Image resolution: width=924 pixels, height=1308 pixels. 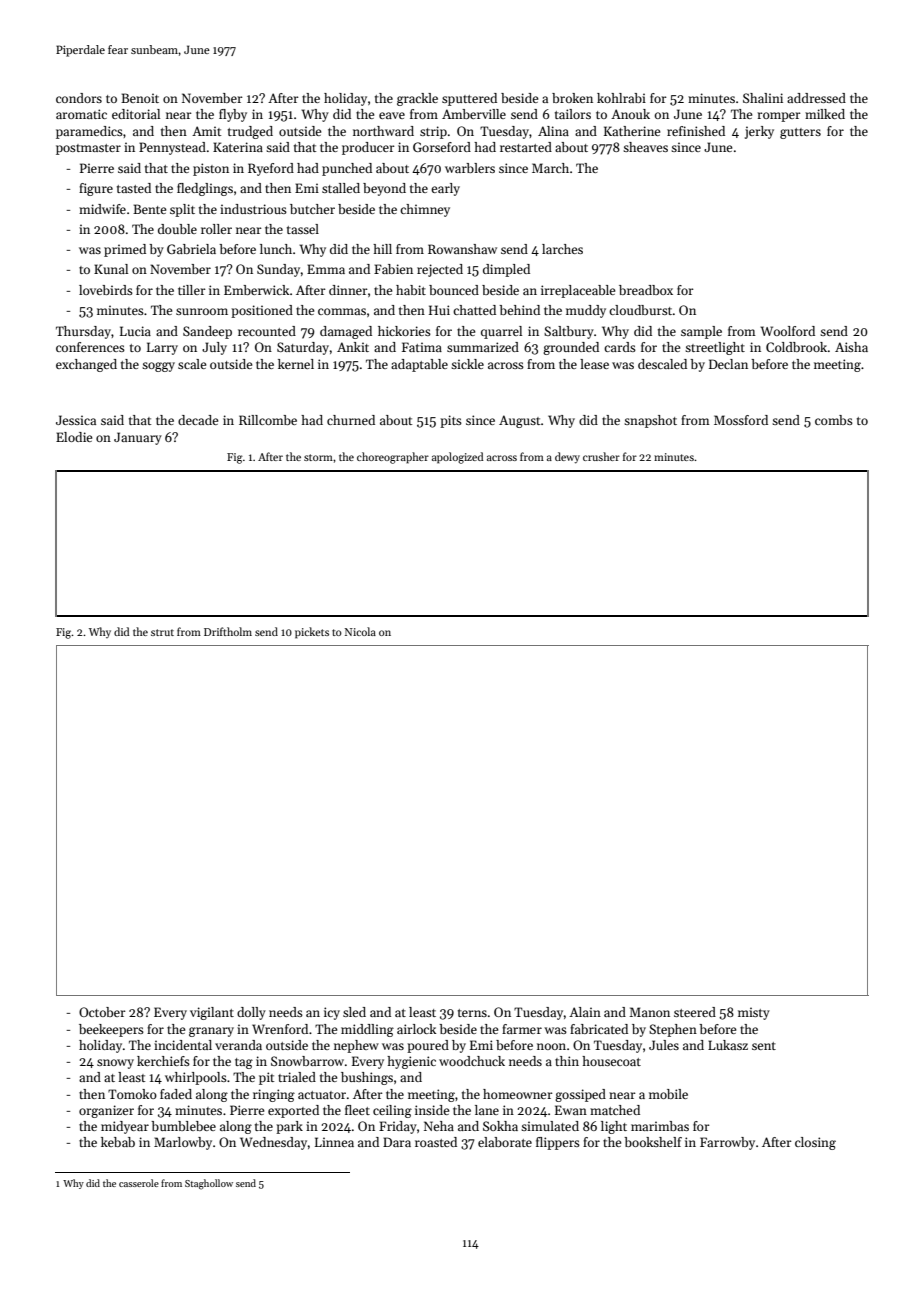 I want to click on crusher, so click(x=601, y=456).
